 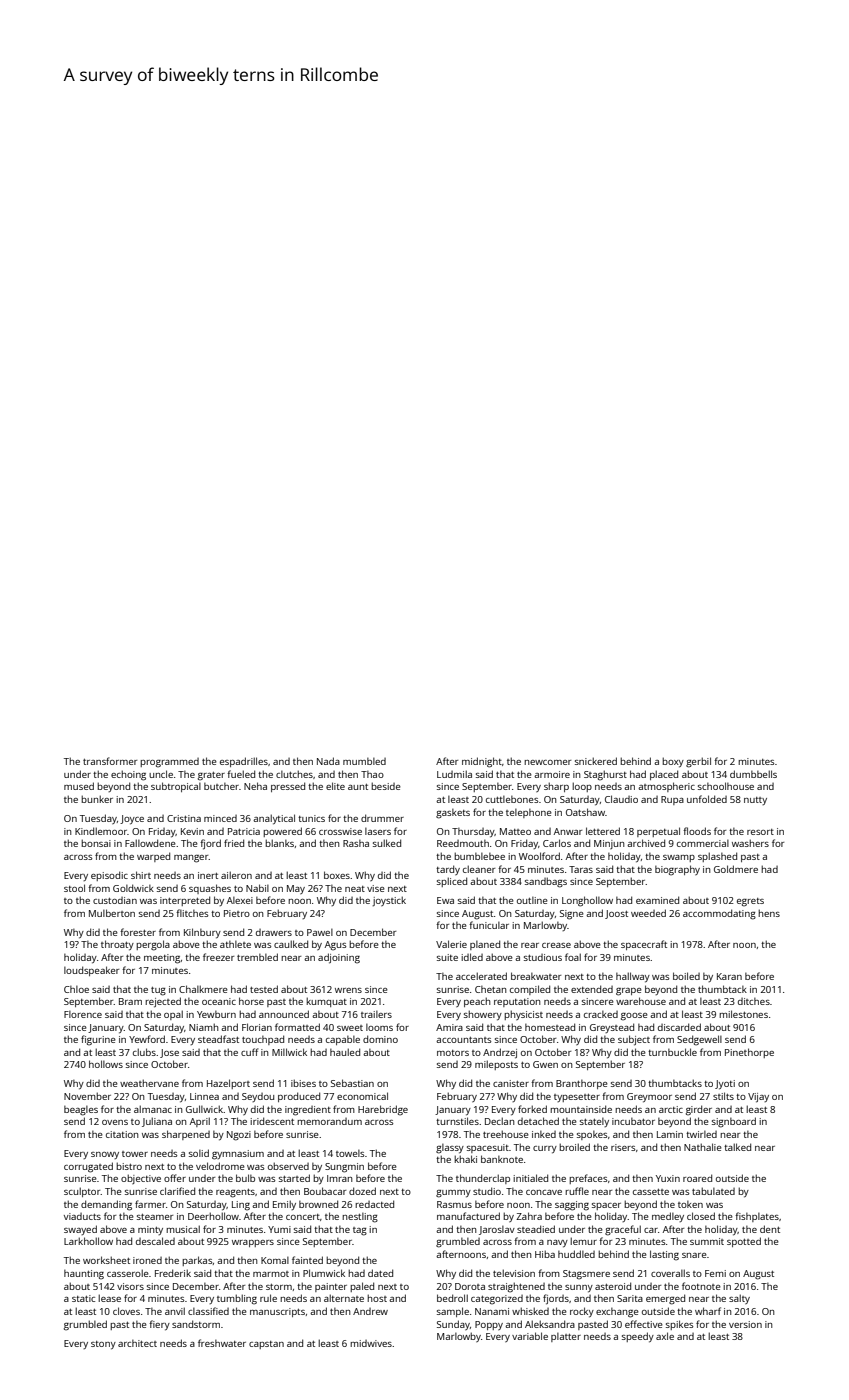 I want to click on talked, so click(x=737, y=1147).
